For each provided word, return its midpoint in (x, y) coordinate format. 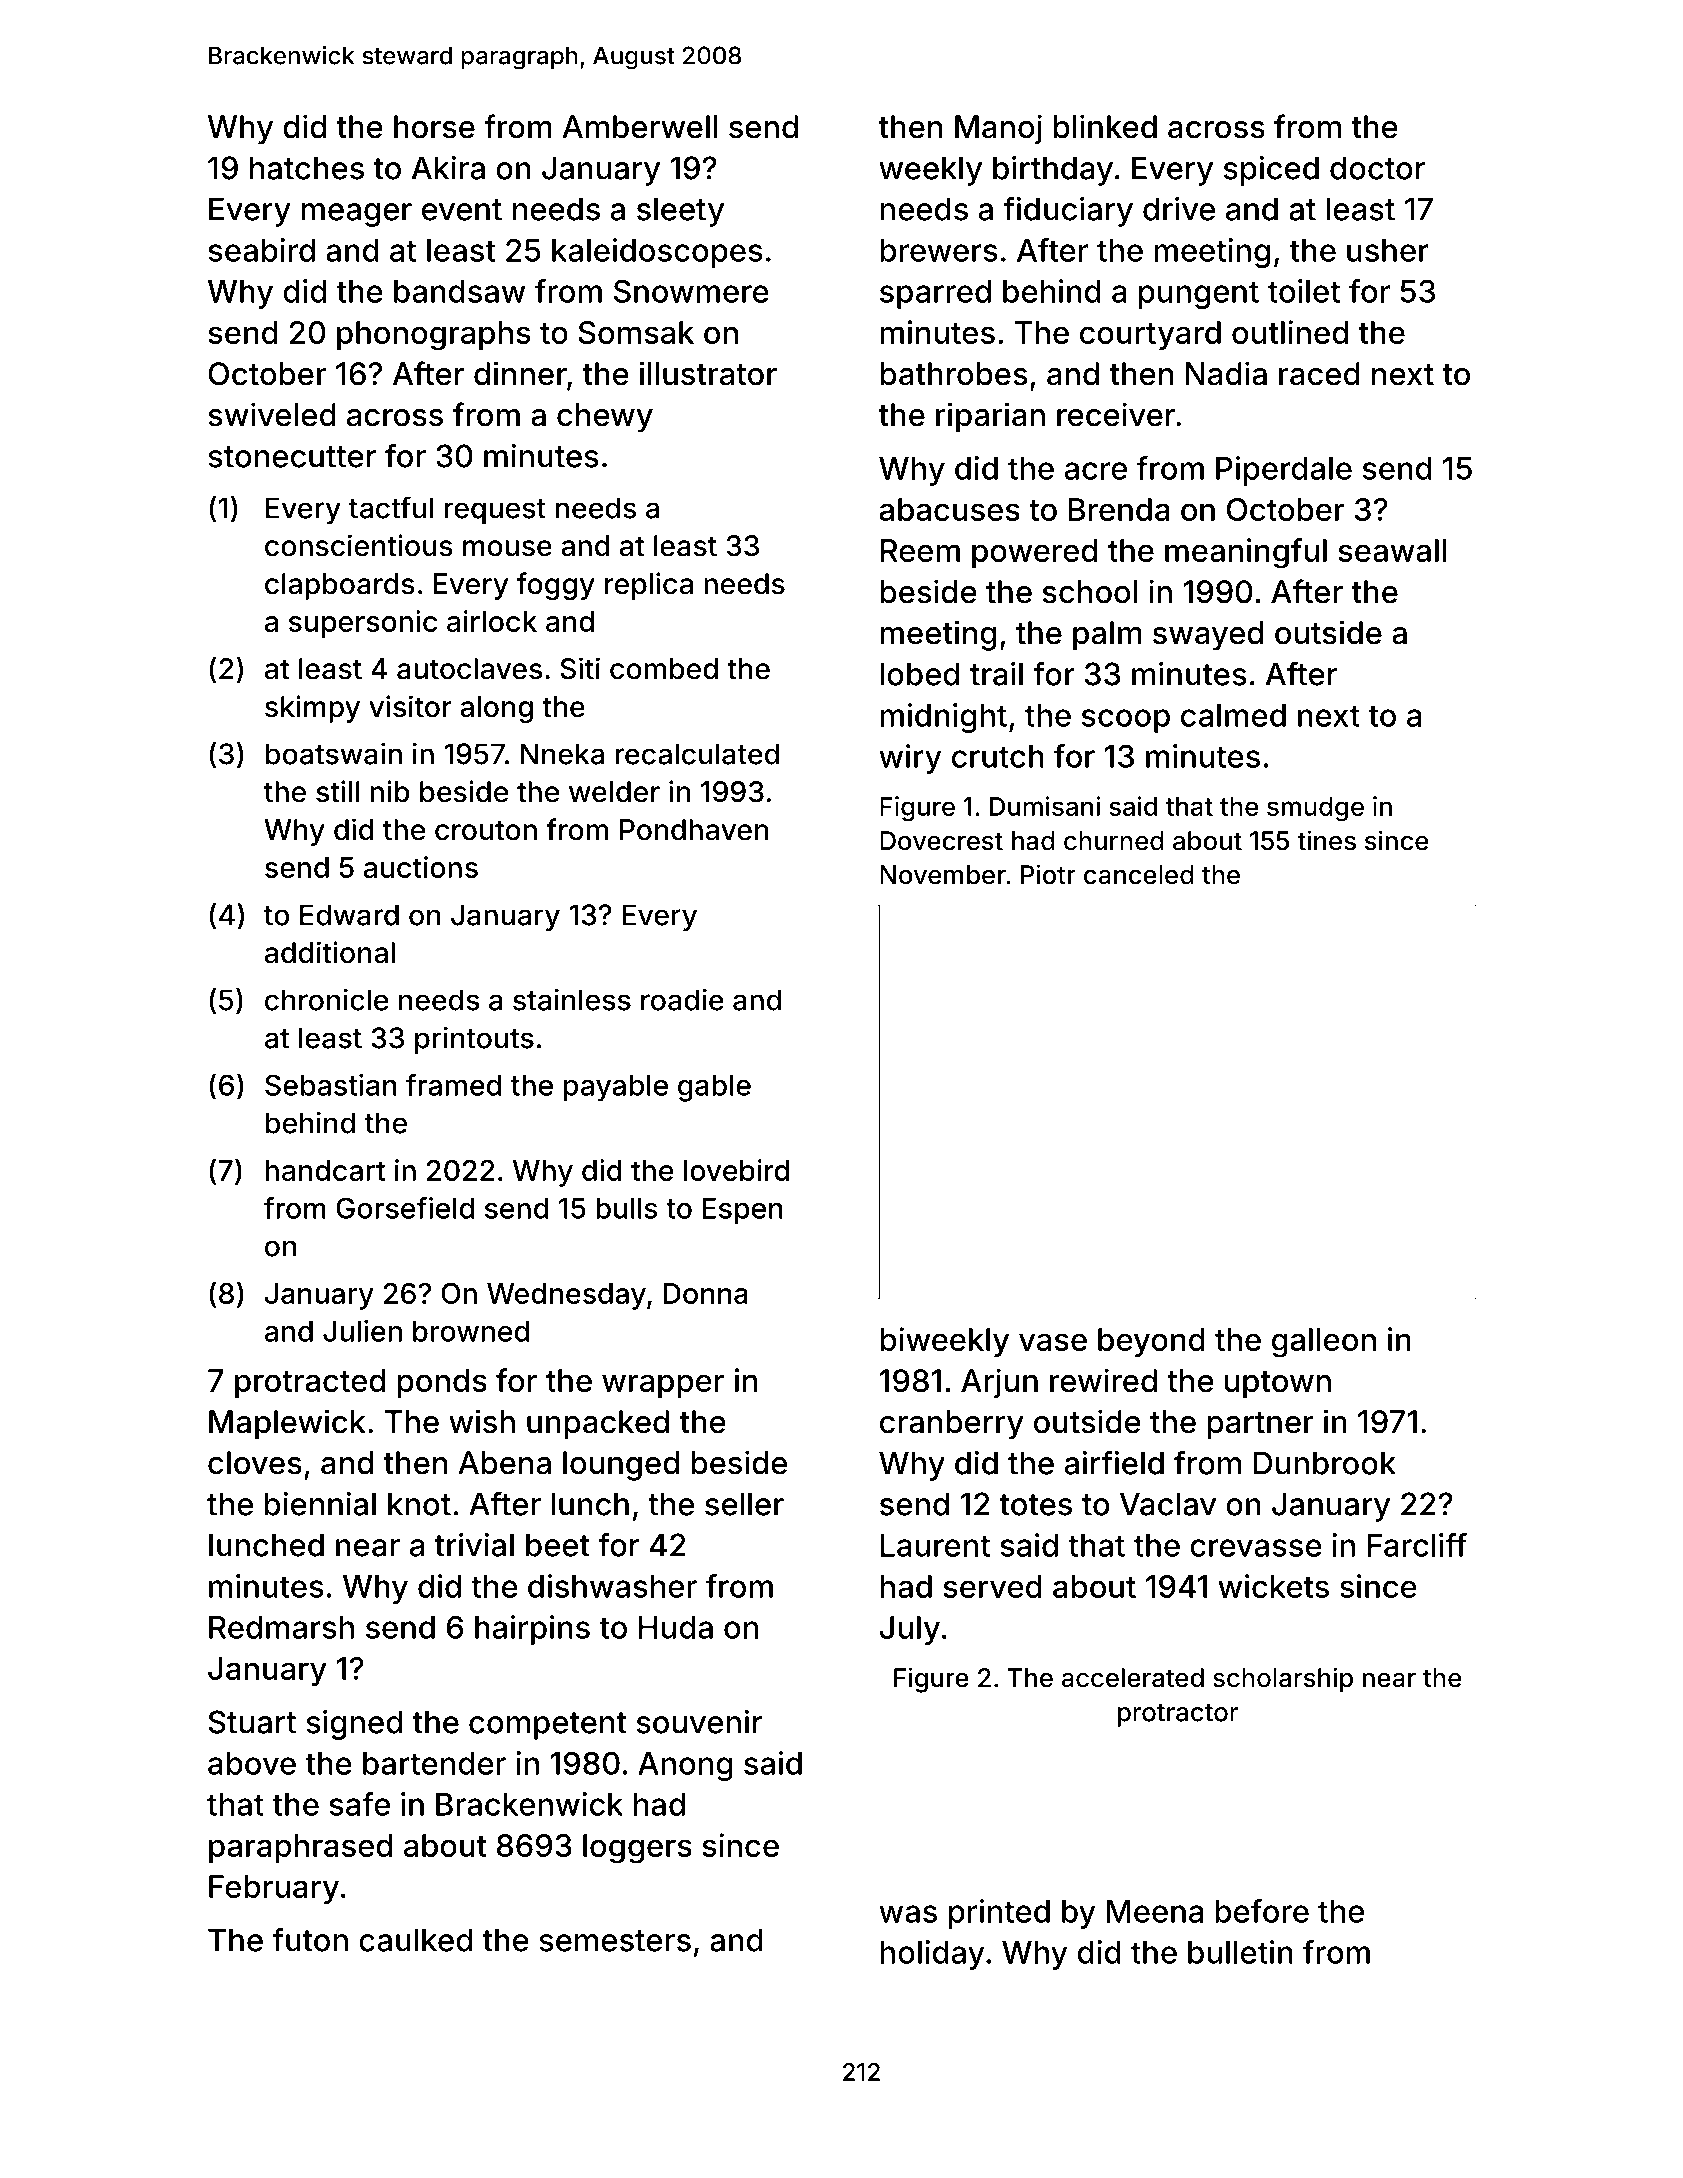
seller (744, 1504)
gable (714, 1088)
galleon (1324, 1343)
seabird (261, 250)
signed (354, 1725)
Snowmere (691, 291)
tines (1326, 840)
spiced (1271, 171)
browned (471, 1331)
